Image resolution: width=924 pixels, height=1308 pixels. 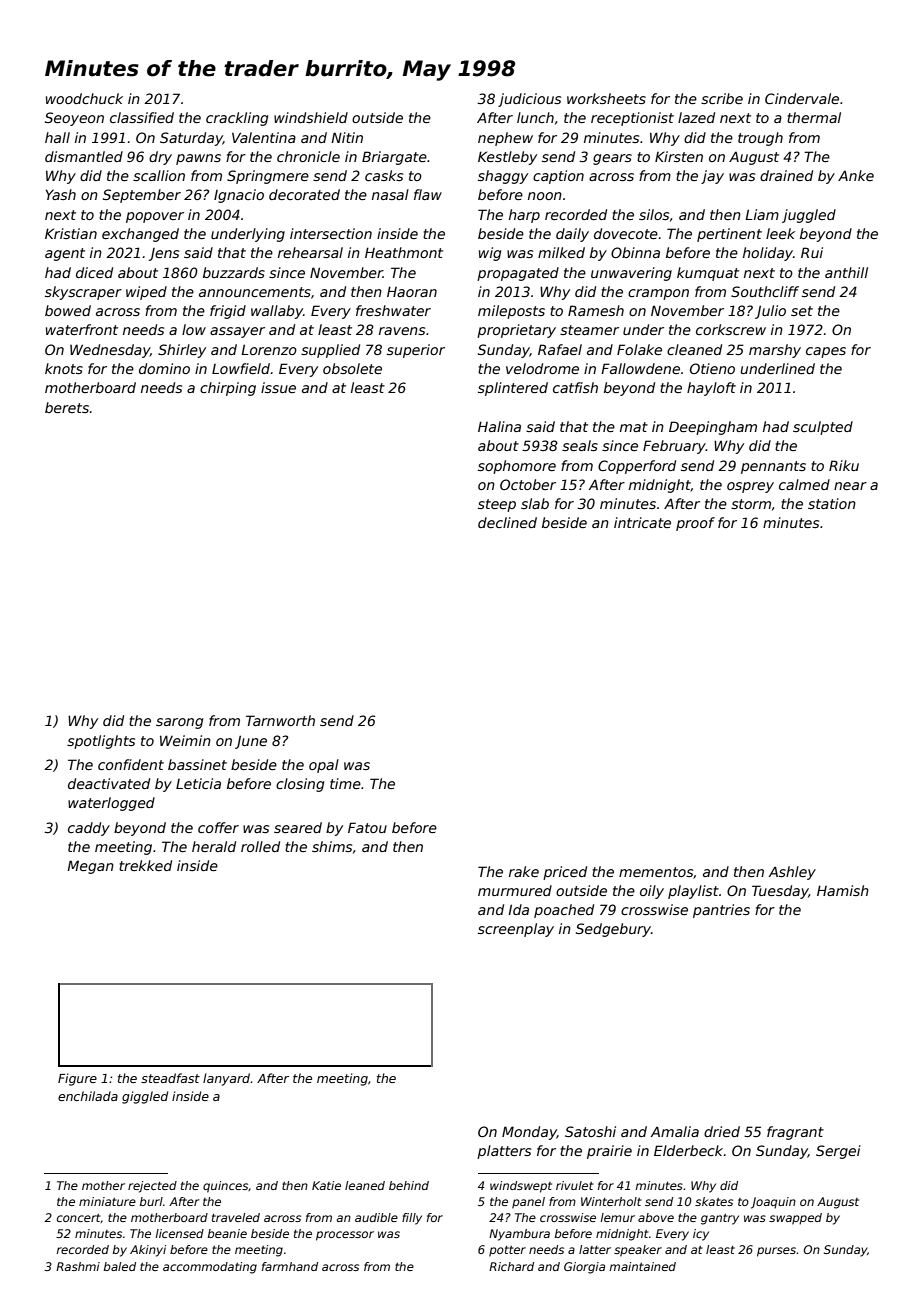 What do you see at coordinates (695, 524) in the document?
I see `proof` at bounding box center [695, 524].
